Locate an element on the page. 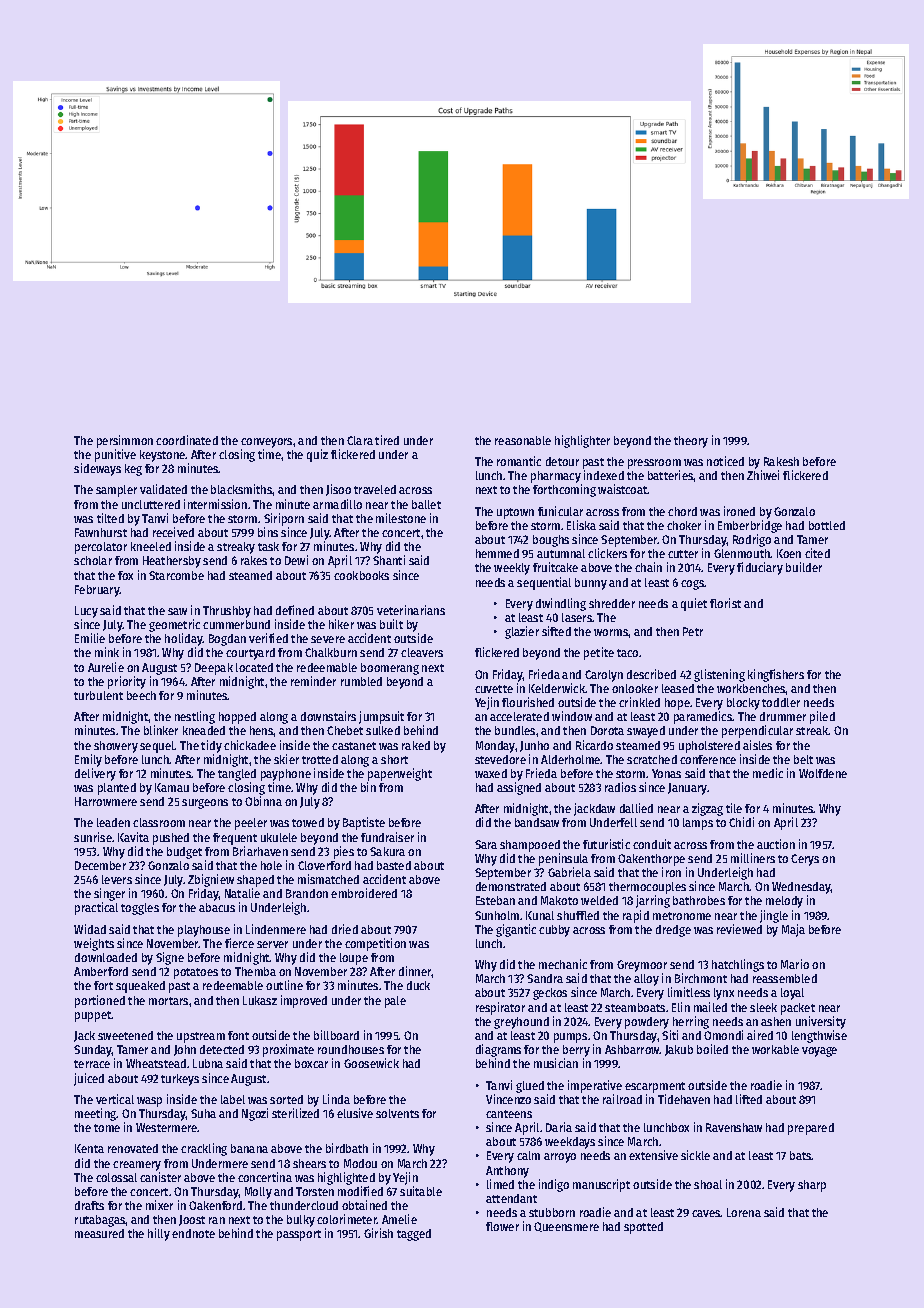 The height and width of the document is (1308, 924). severe is located at coordinates (328, 639).
